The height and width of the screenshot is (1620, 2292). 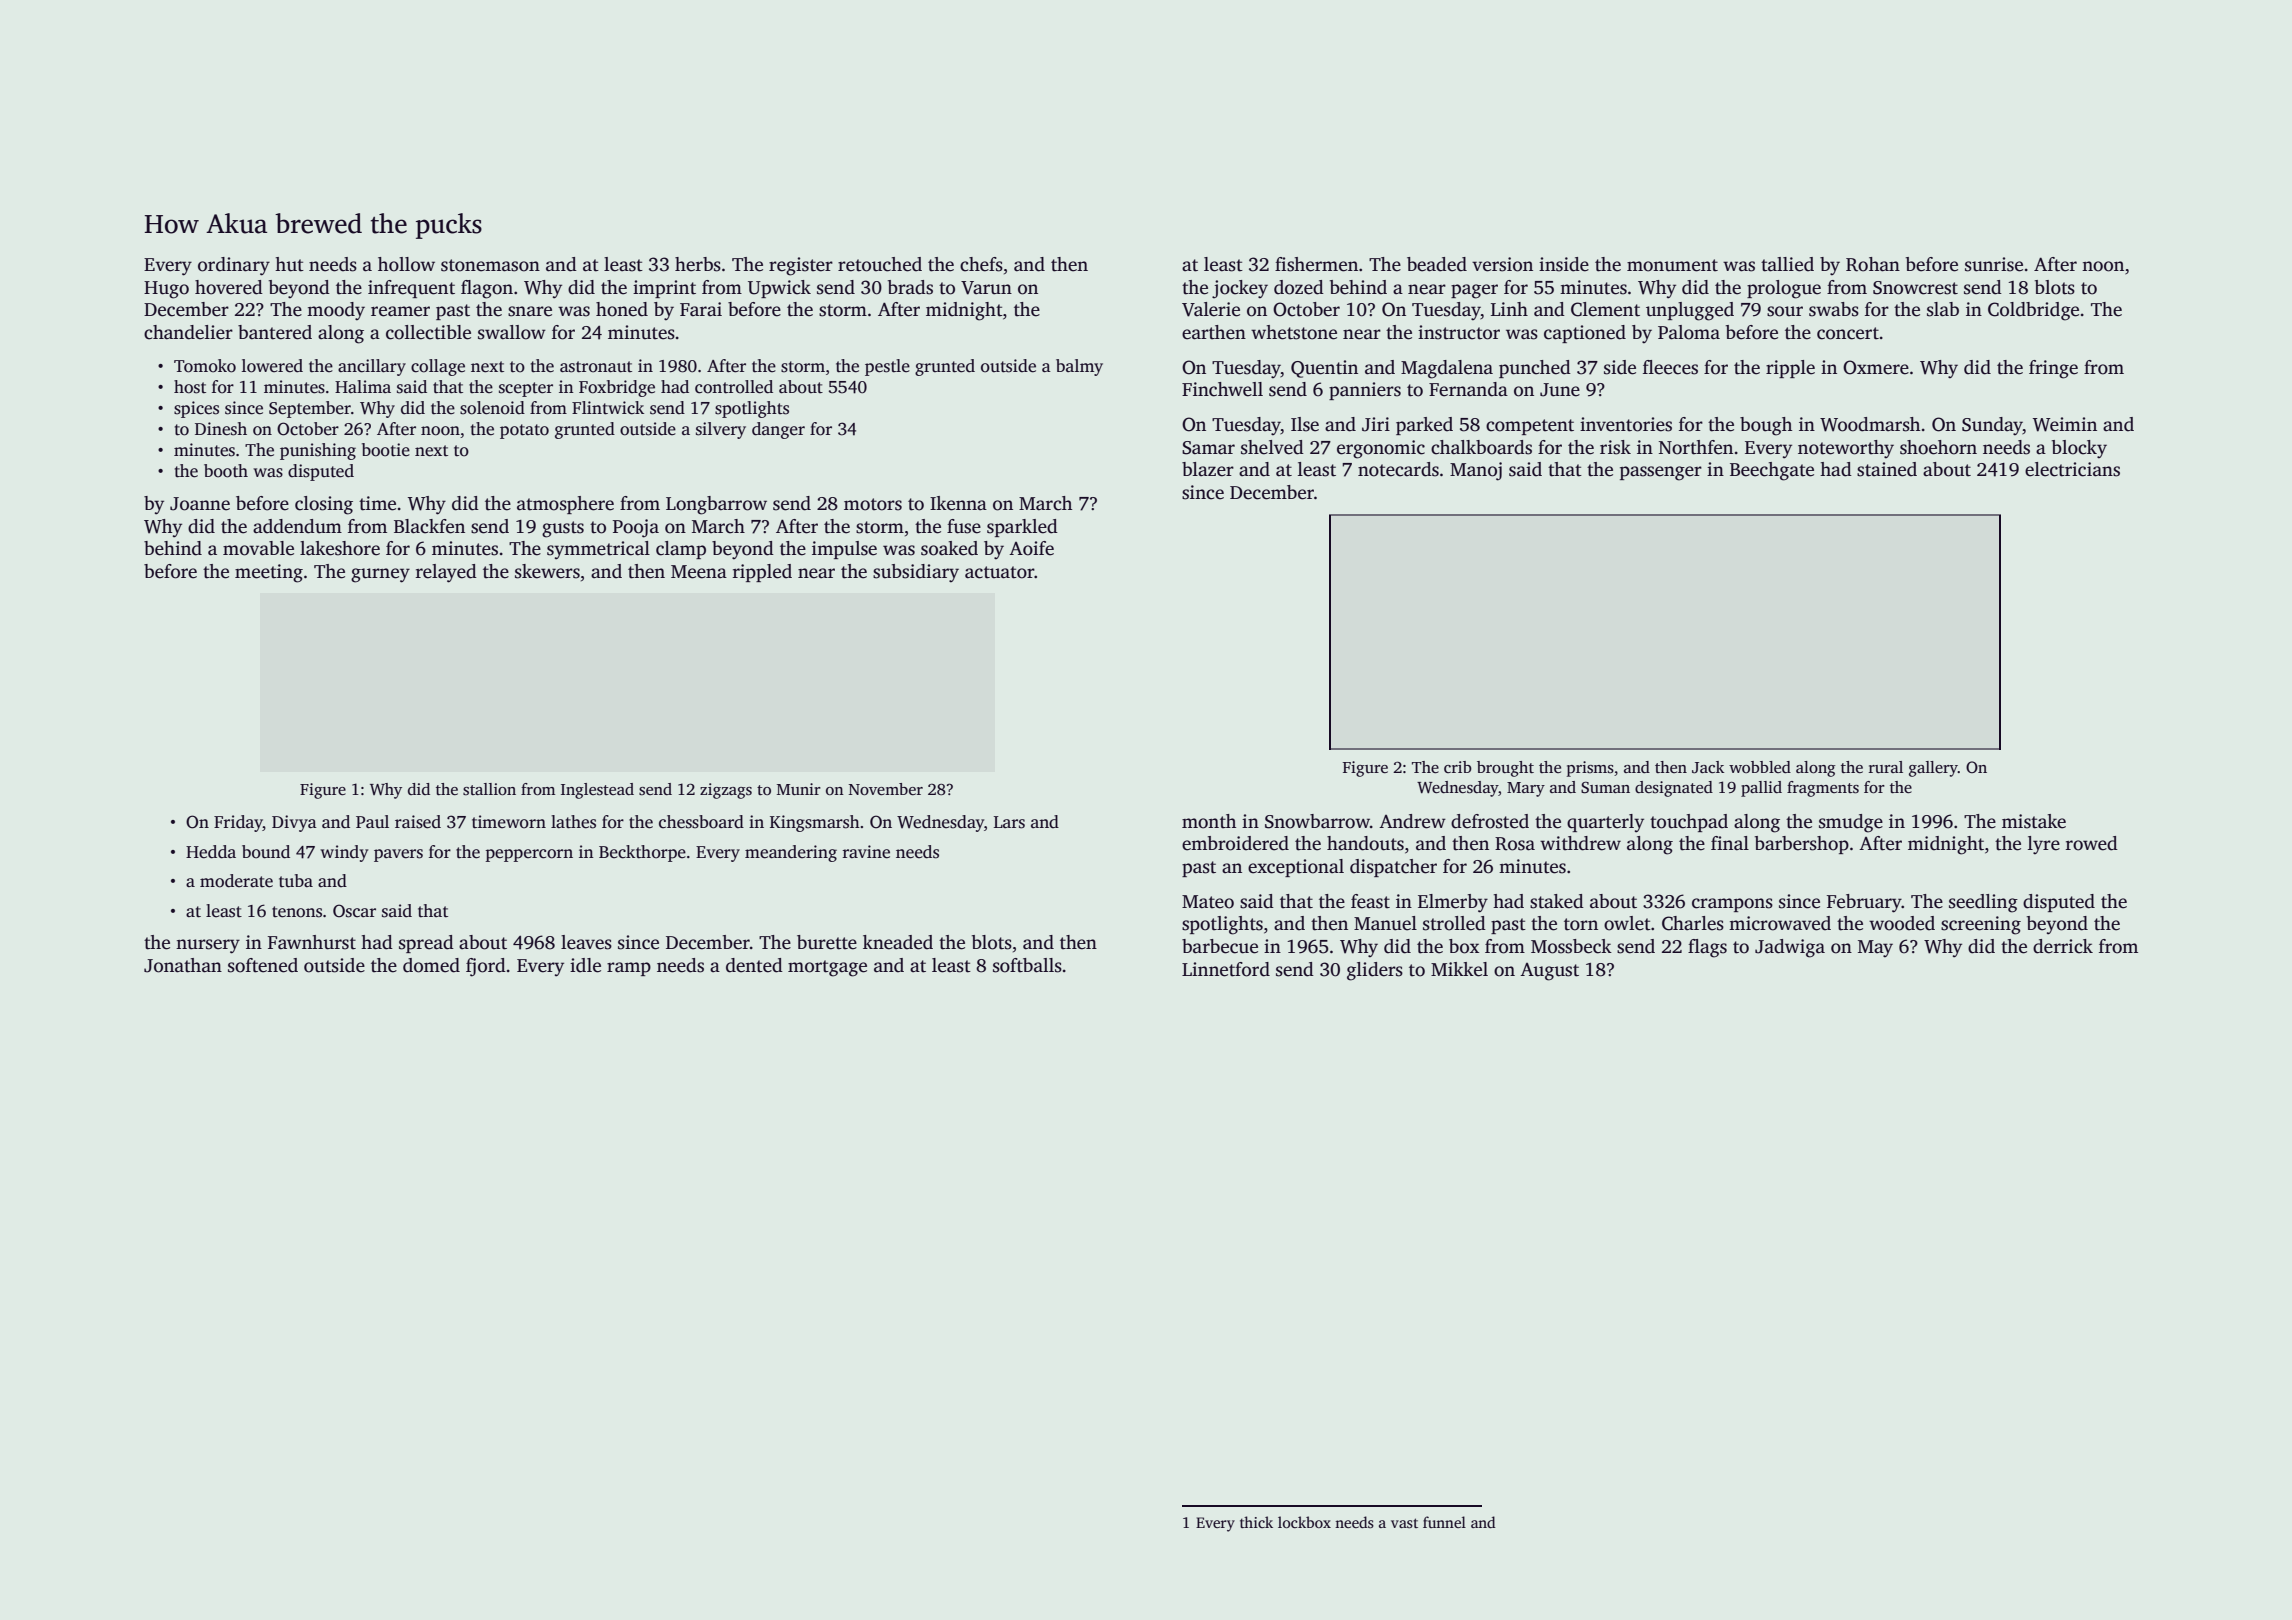 What do you see at coordinates (1444, 1522) in the screenshot?
I see `funnel` at bounding box center [1444, 1522].
